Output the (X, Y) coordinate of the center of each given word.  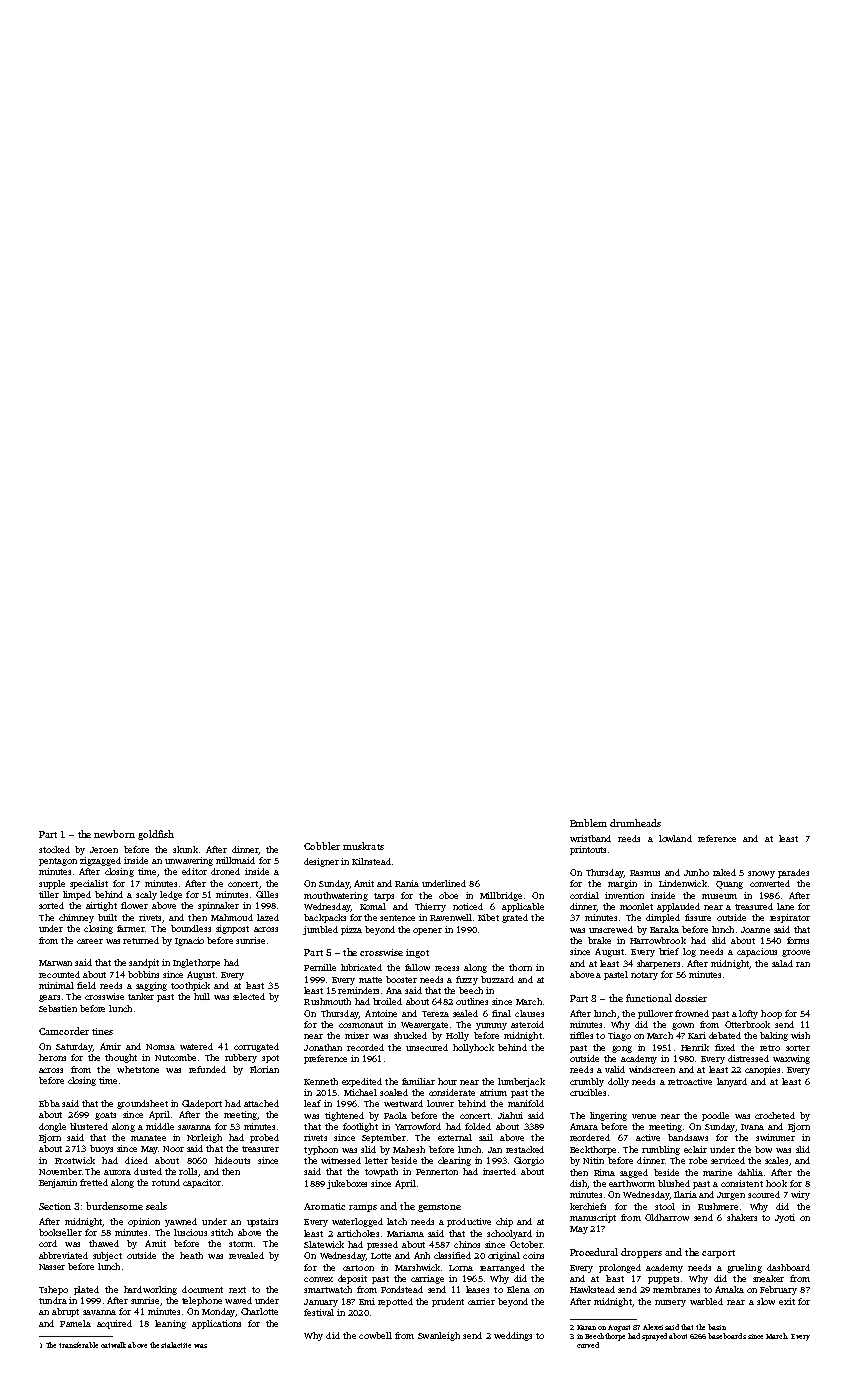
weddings (513, 1336)
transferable (78, 1345)
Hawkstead (592, 1289)
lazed (268, 917)
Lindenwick (683, 883)
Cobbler (322, 846)
